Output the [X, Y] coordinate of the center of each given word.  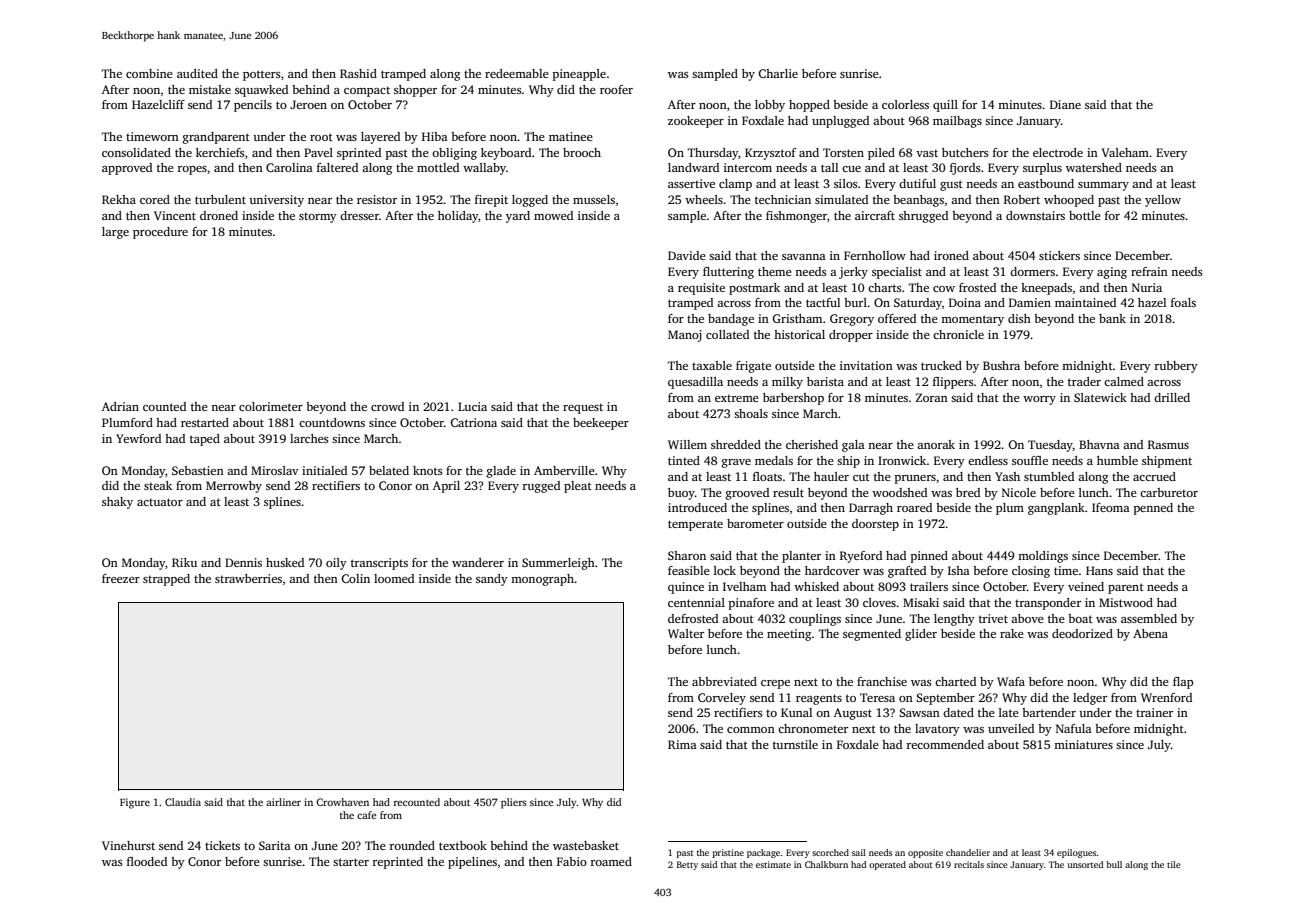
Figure [135, 803]
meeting [789, 635]
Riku [184, 562]
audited [197, 73]
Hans [1099, 570]
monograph [542, 580]
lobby [770, 106]
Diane [1065, 104]
